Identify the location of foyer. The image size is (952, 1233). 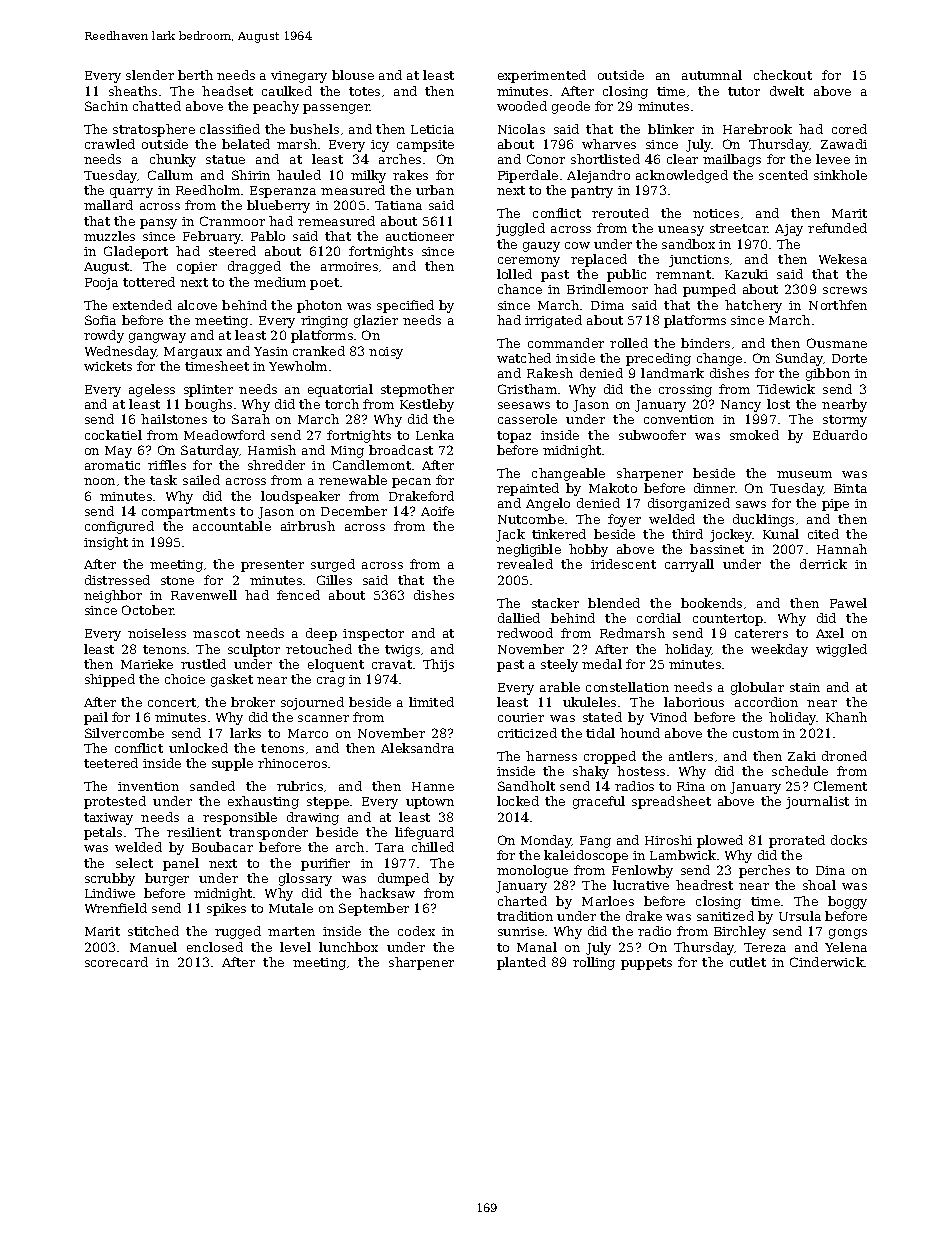
(624, 520).
